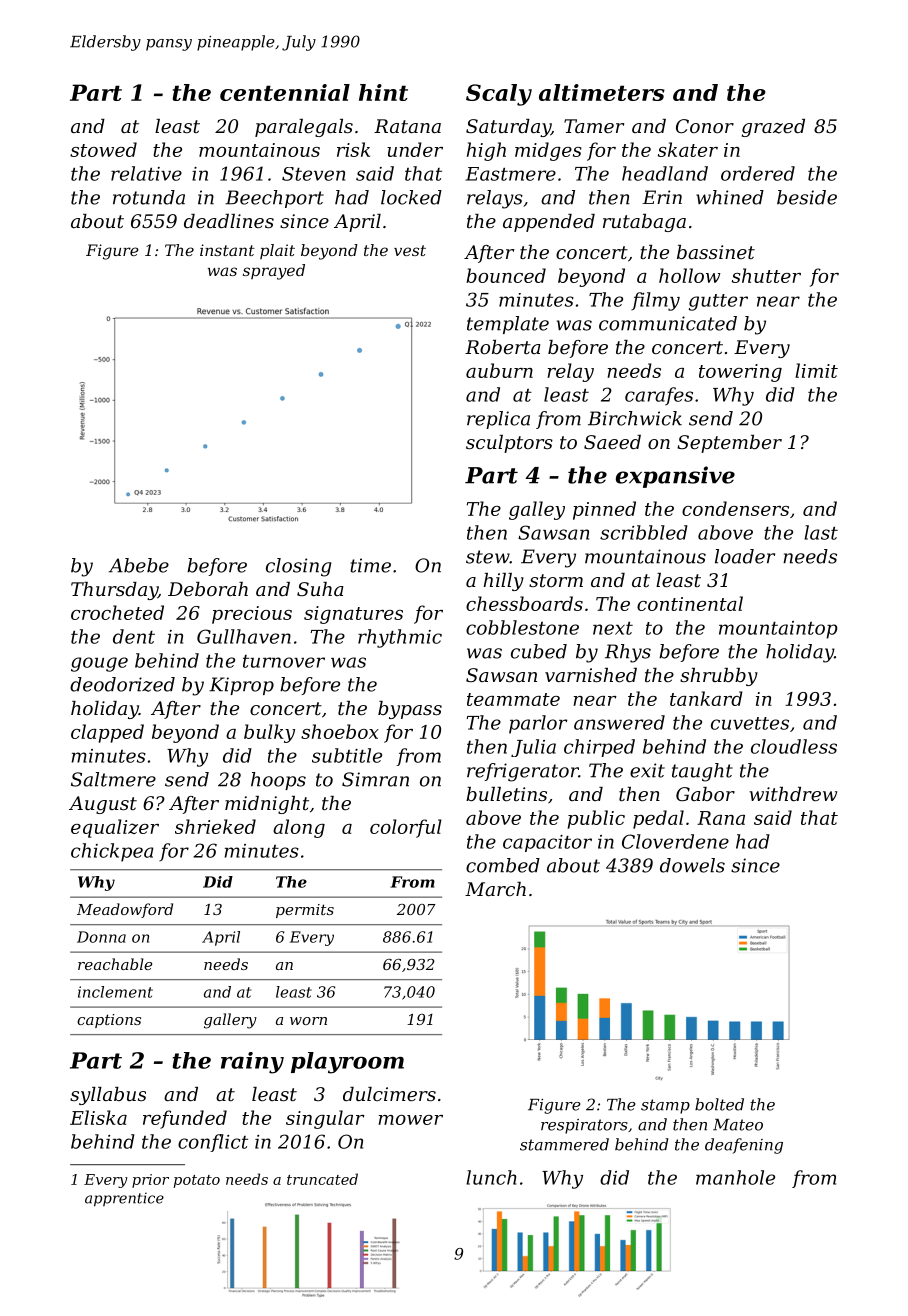 This screenshot has height=1316, width=908. Describe the element at coordinates (816, 370) in the screenshot. I see `limit` at that location.
